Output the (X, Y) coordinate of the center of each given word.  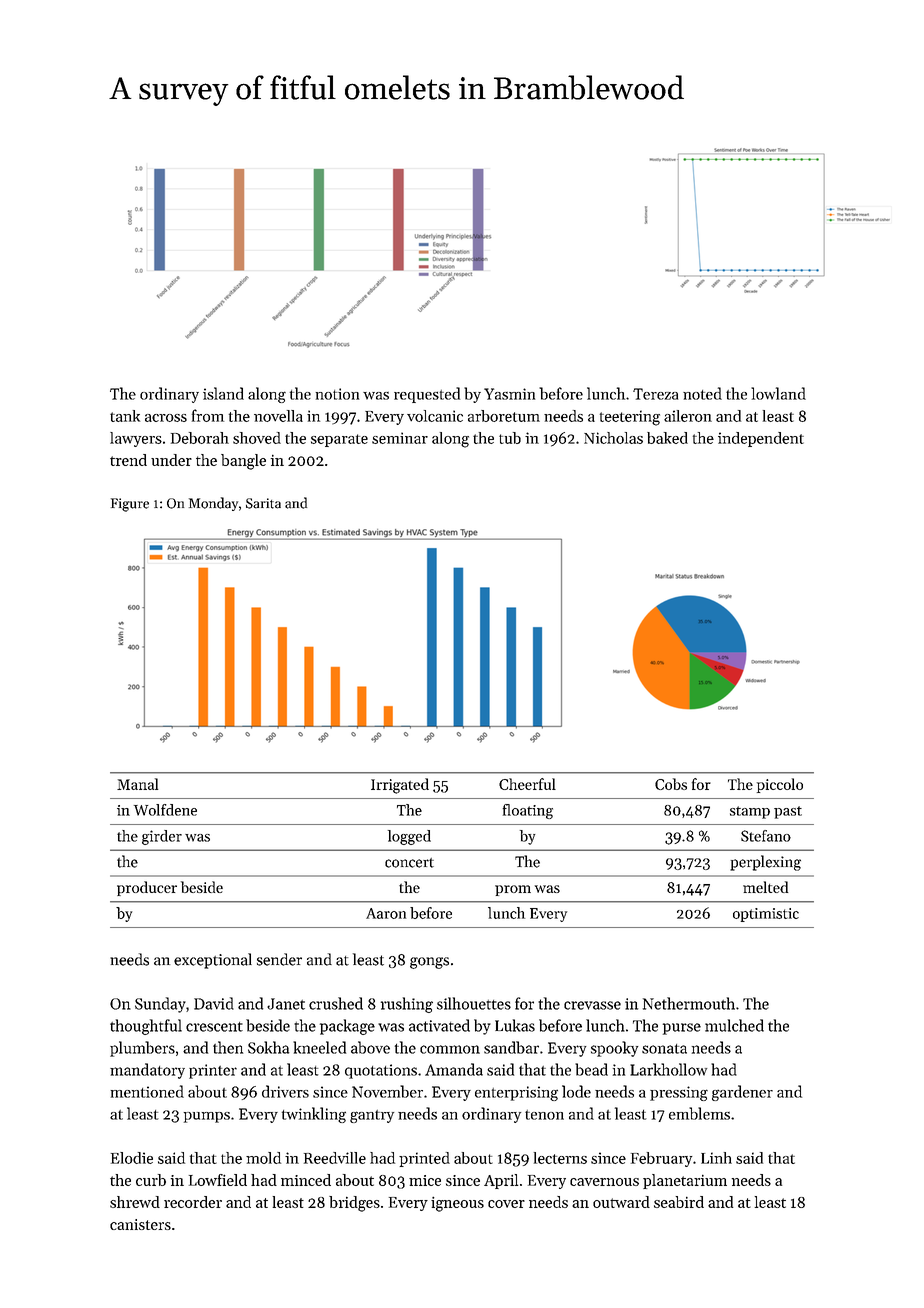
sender (279, 959)
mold (263, 1158)
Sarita (263, 503)
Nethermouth (689, 1003)
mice (425, 1180)
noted (702, 393)
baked (667, 438)
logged (409, 837)
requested (427, 395)
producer (147, 888)
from (208, 415)
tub (510, 438)
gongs (429, 963)
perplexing (765, 863)
